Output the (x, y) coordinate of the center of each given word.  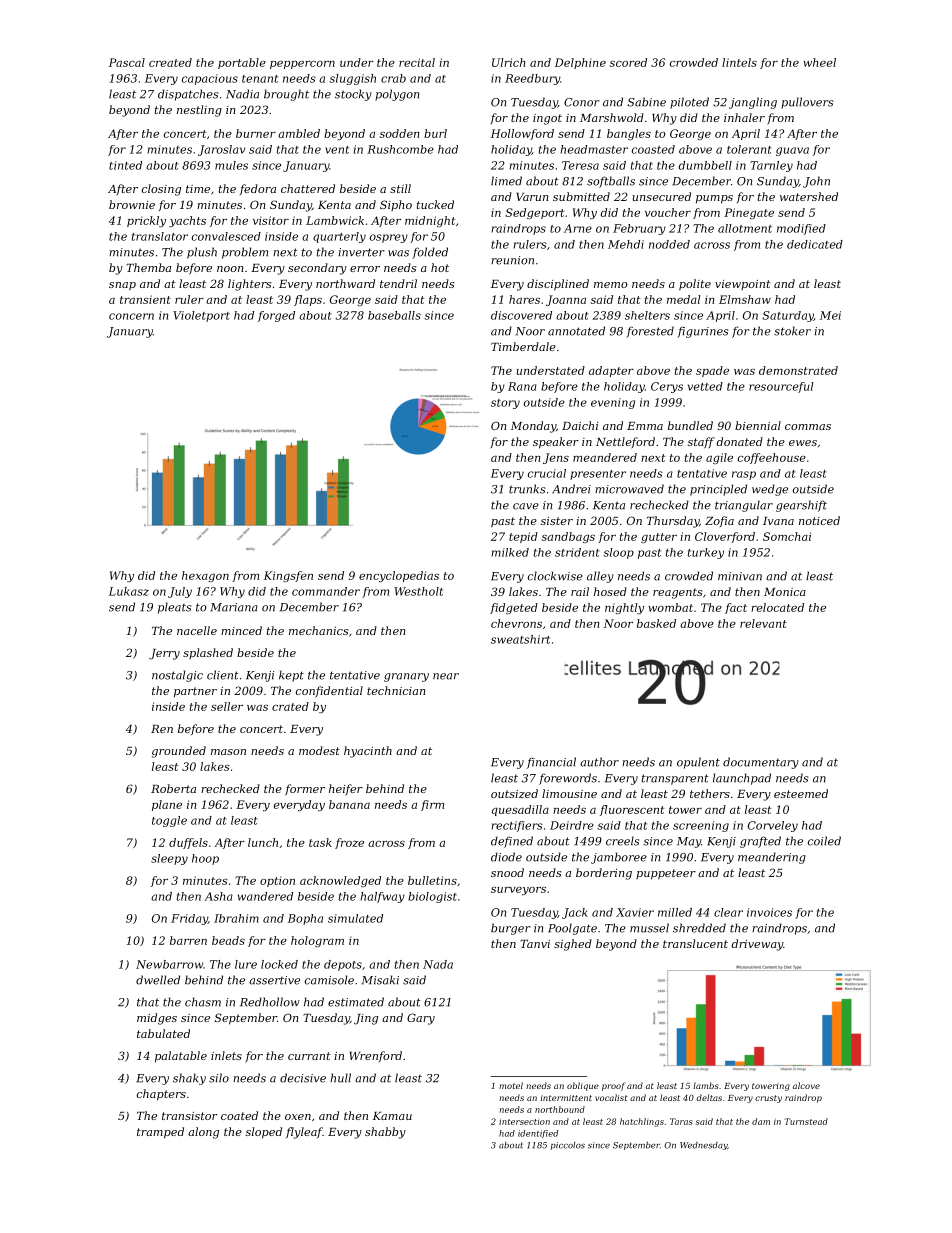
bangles (629, 134)
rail (580, 591)
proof (614, 1086)
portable (242, 63)
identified (538, 1134)
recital (417, 62)
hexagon (205, 576)
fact (736, 608)
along (203, 1133)
